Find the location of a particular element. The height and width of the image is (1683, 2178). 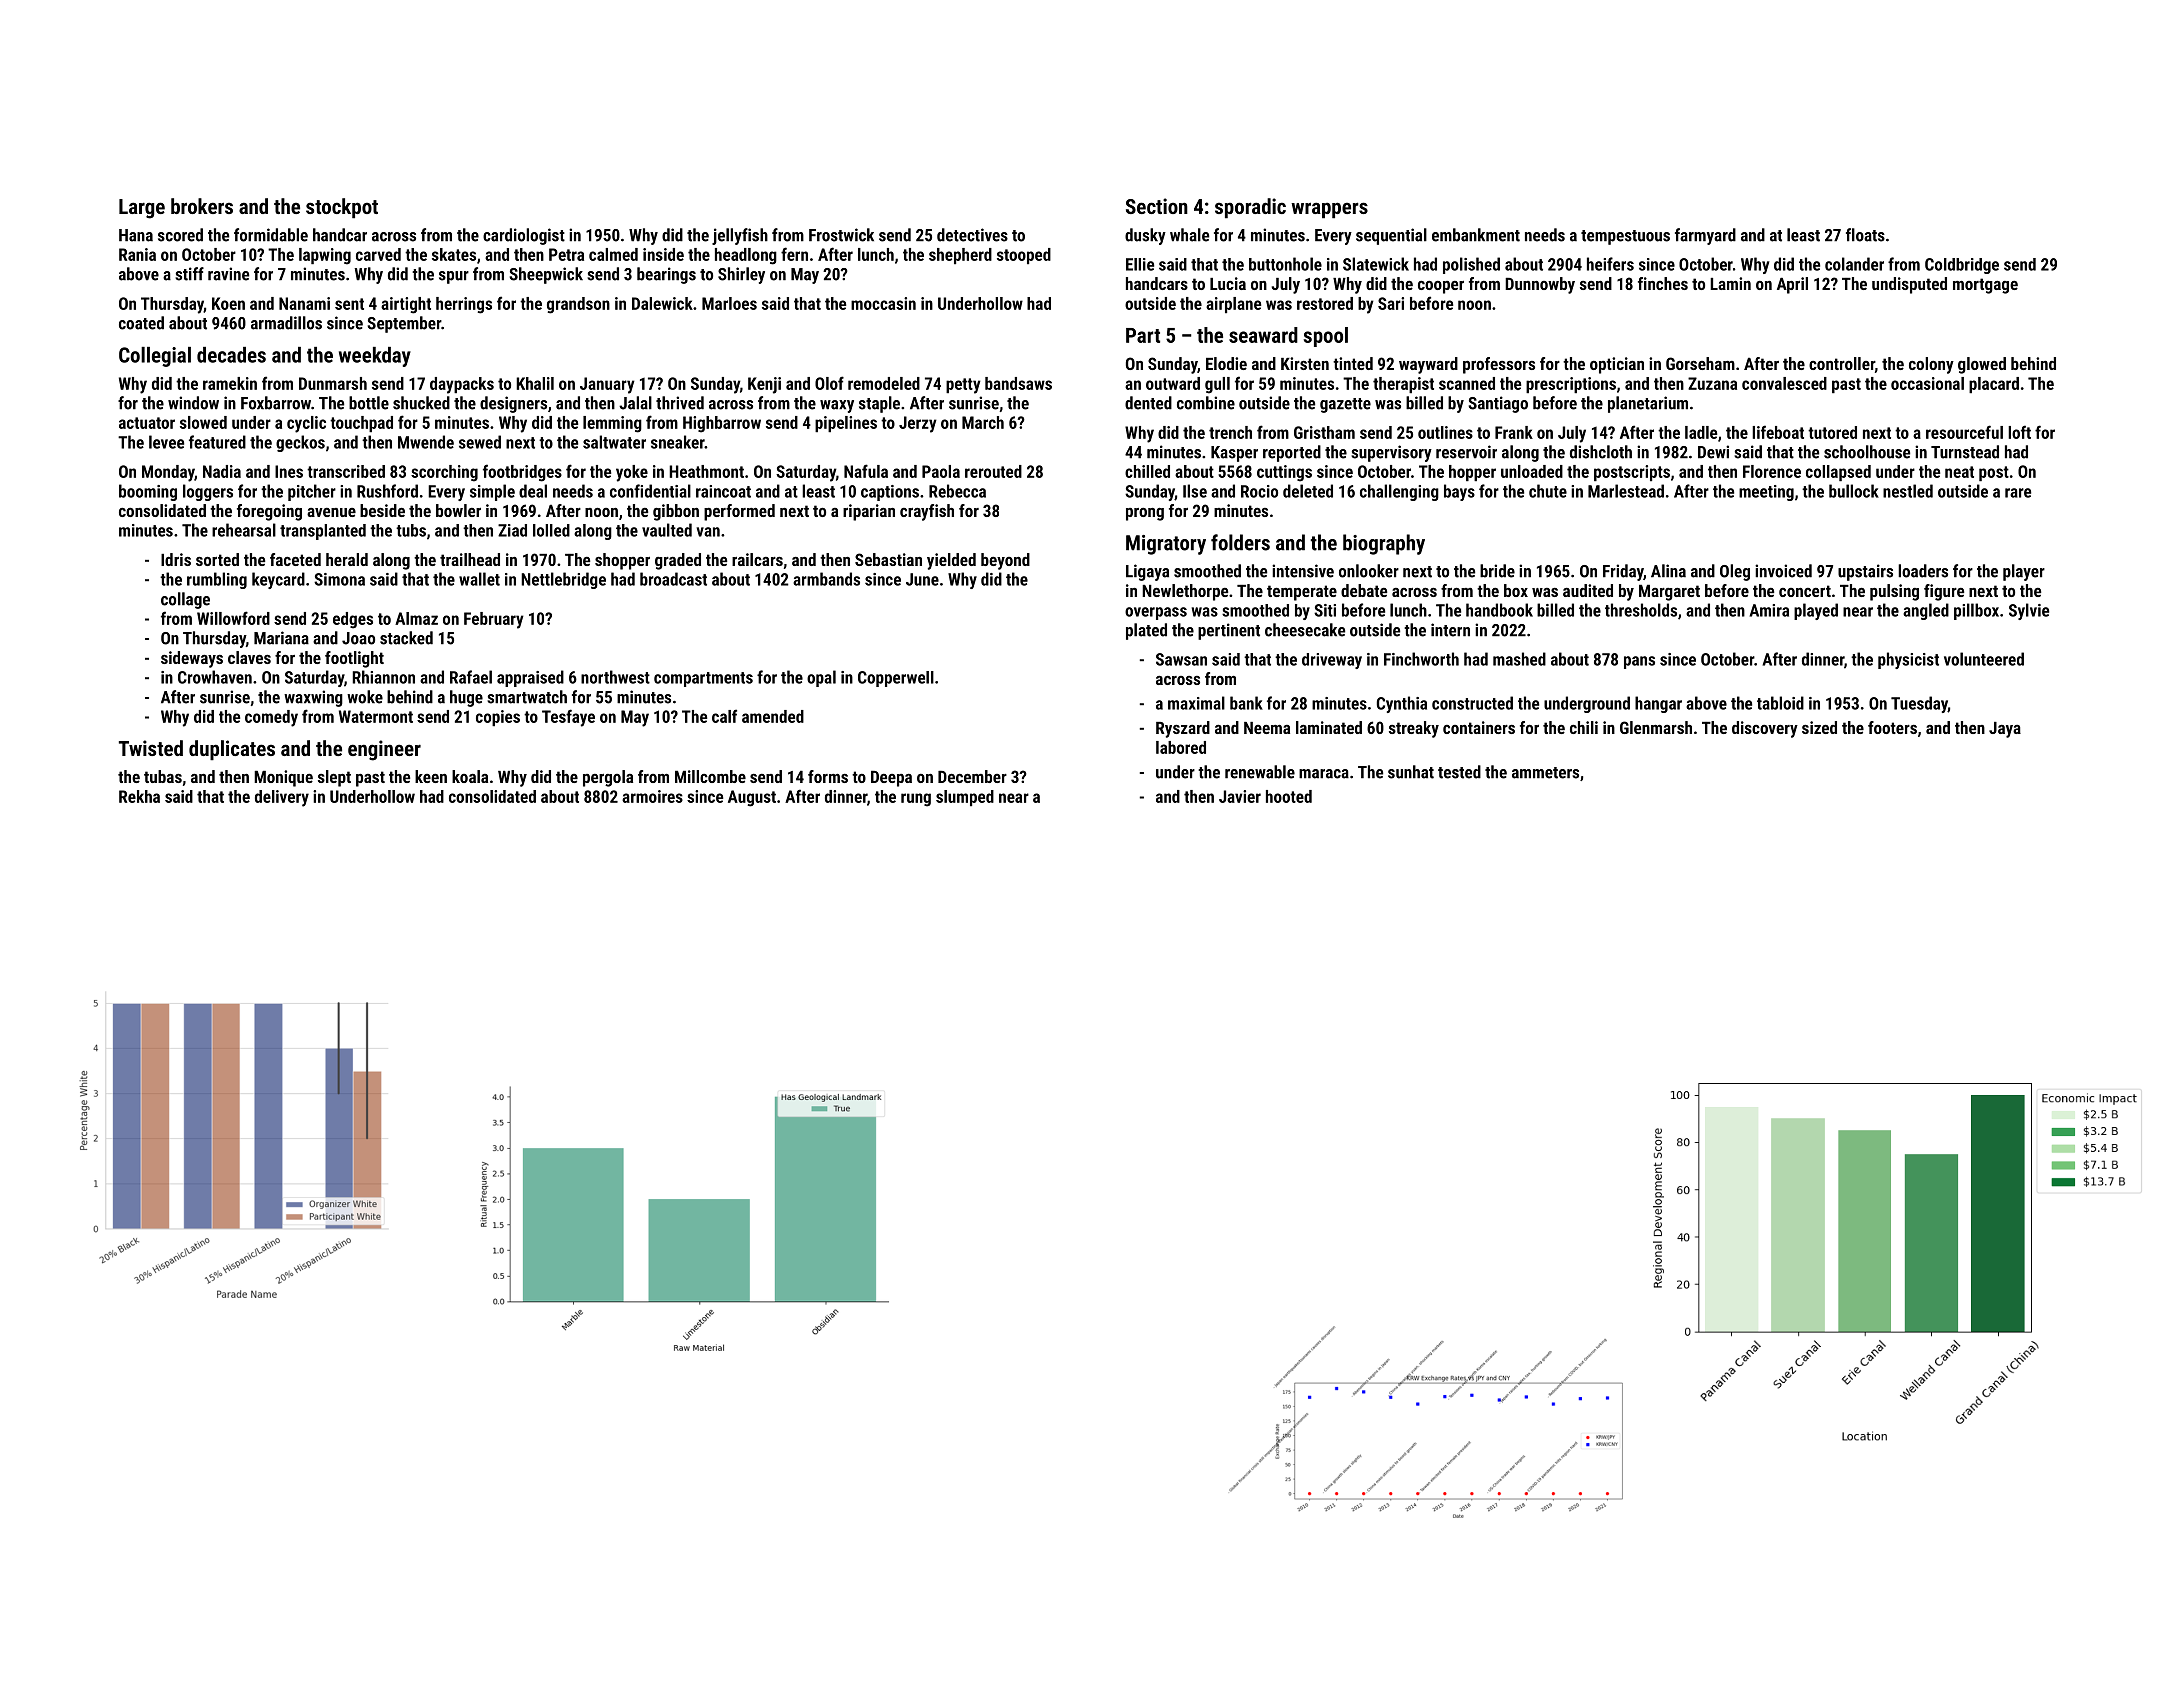

Section is located at coordinates (1157, 206).
